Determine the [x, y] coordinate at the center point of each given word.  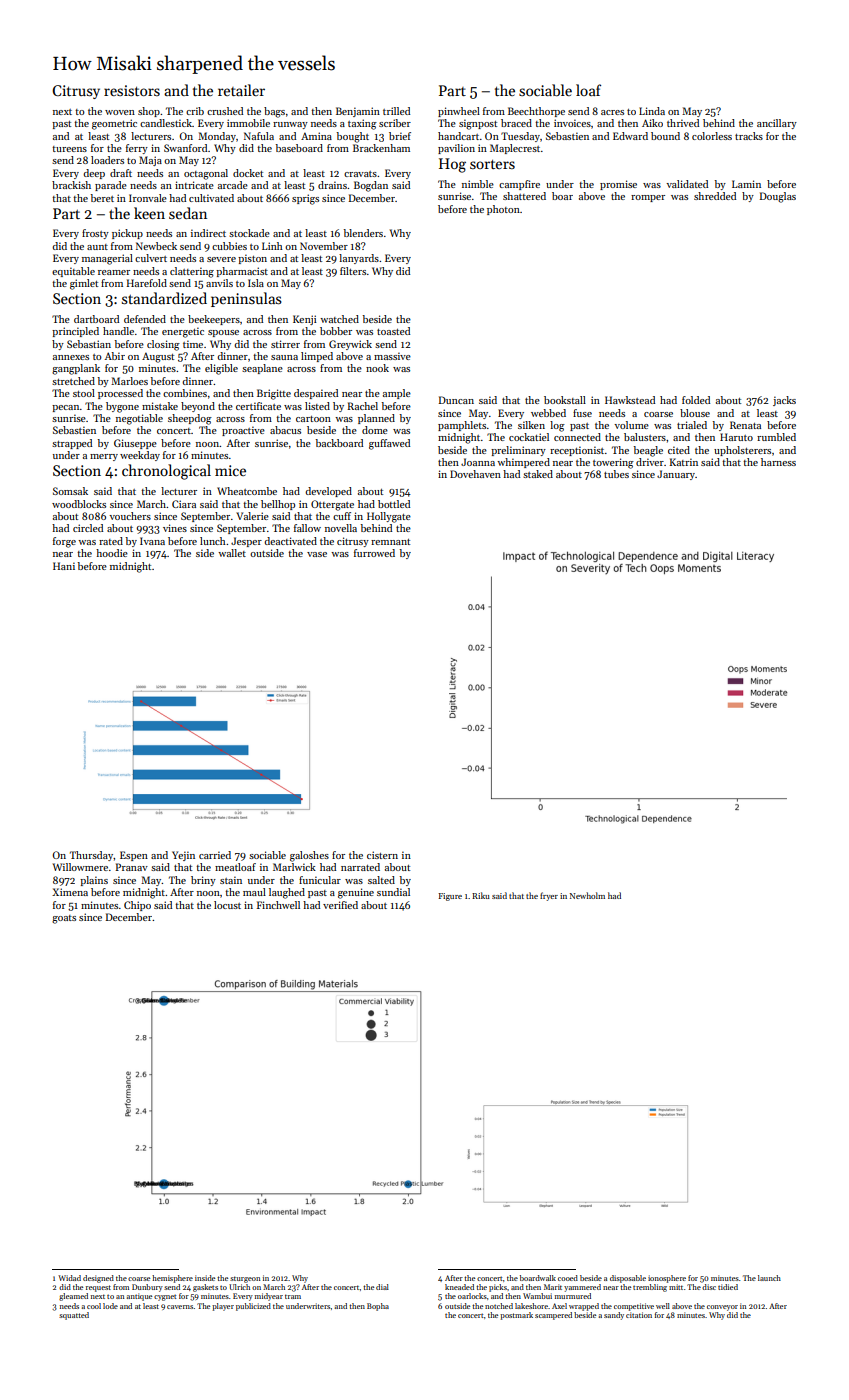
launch [769, 1278]
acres [612, 112]
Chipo [137, 906]
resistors [132, 90]
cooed [568, 1278]
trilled [396, 111]
